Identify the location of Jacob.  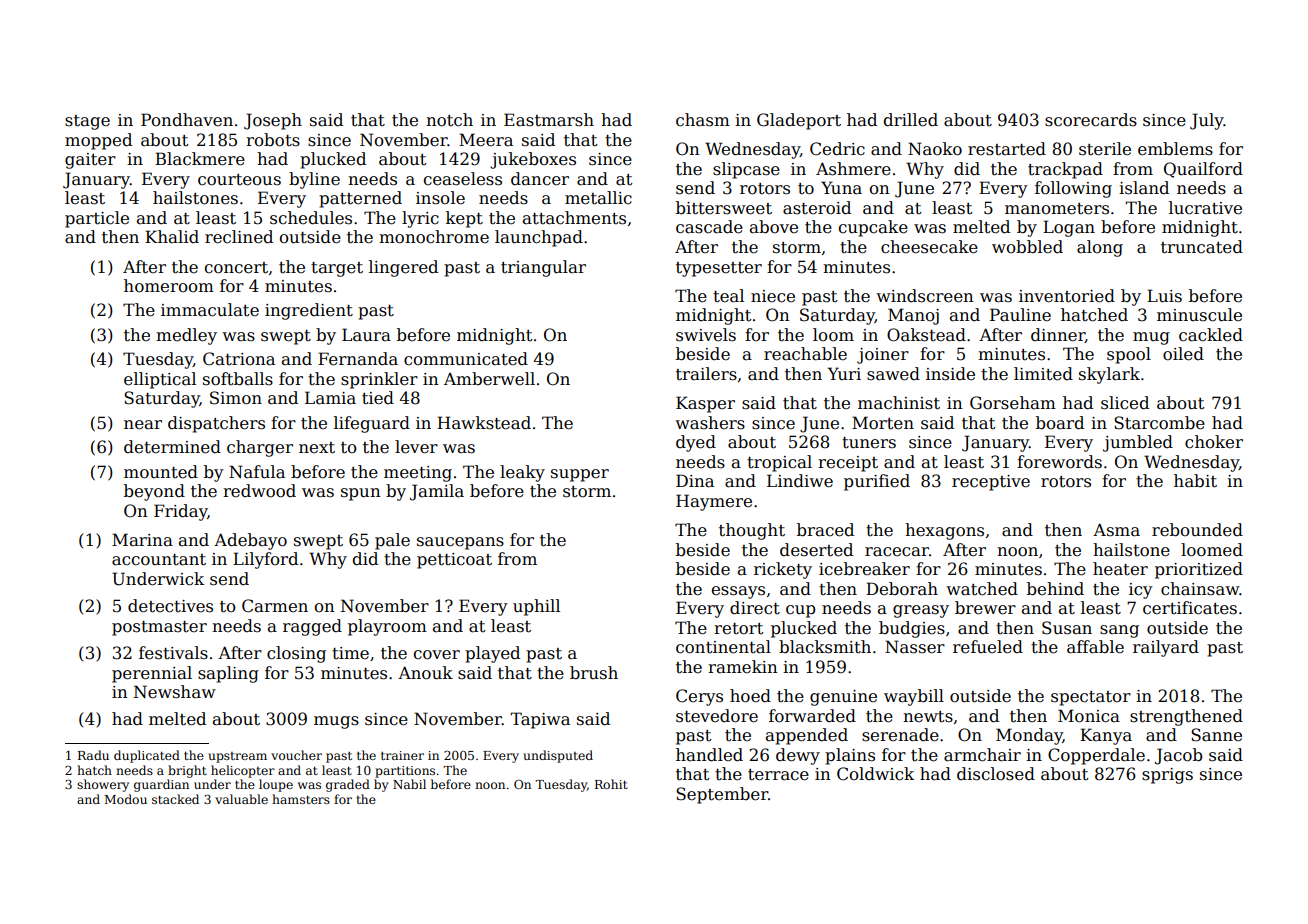
(1178, 756).
